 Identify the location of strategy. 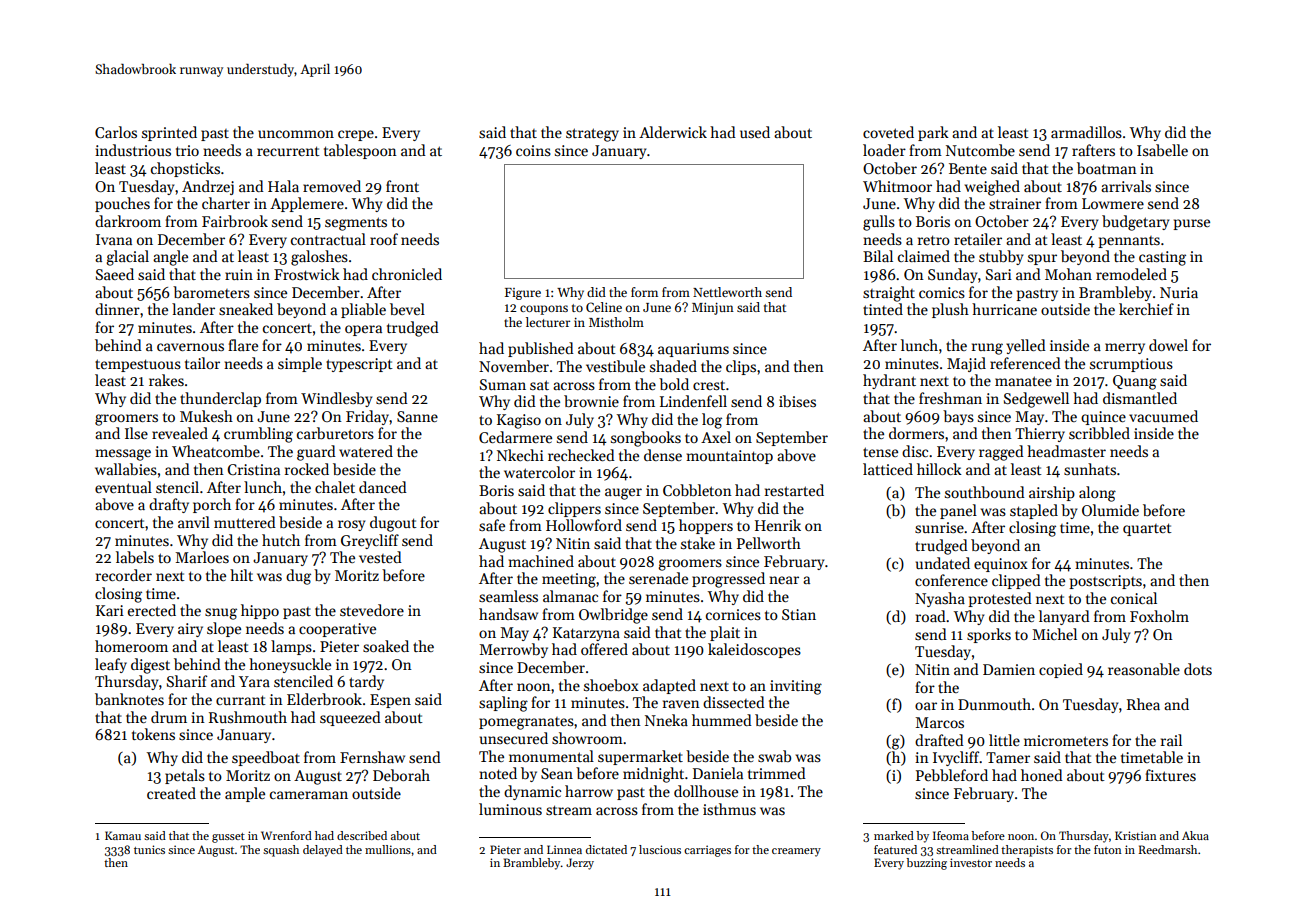
(592, 135).
